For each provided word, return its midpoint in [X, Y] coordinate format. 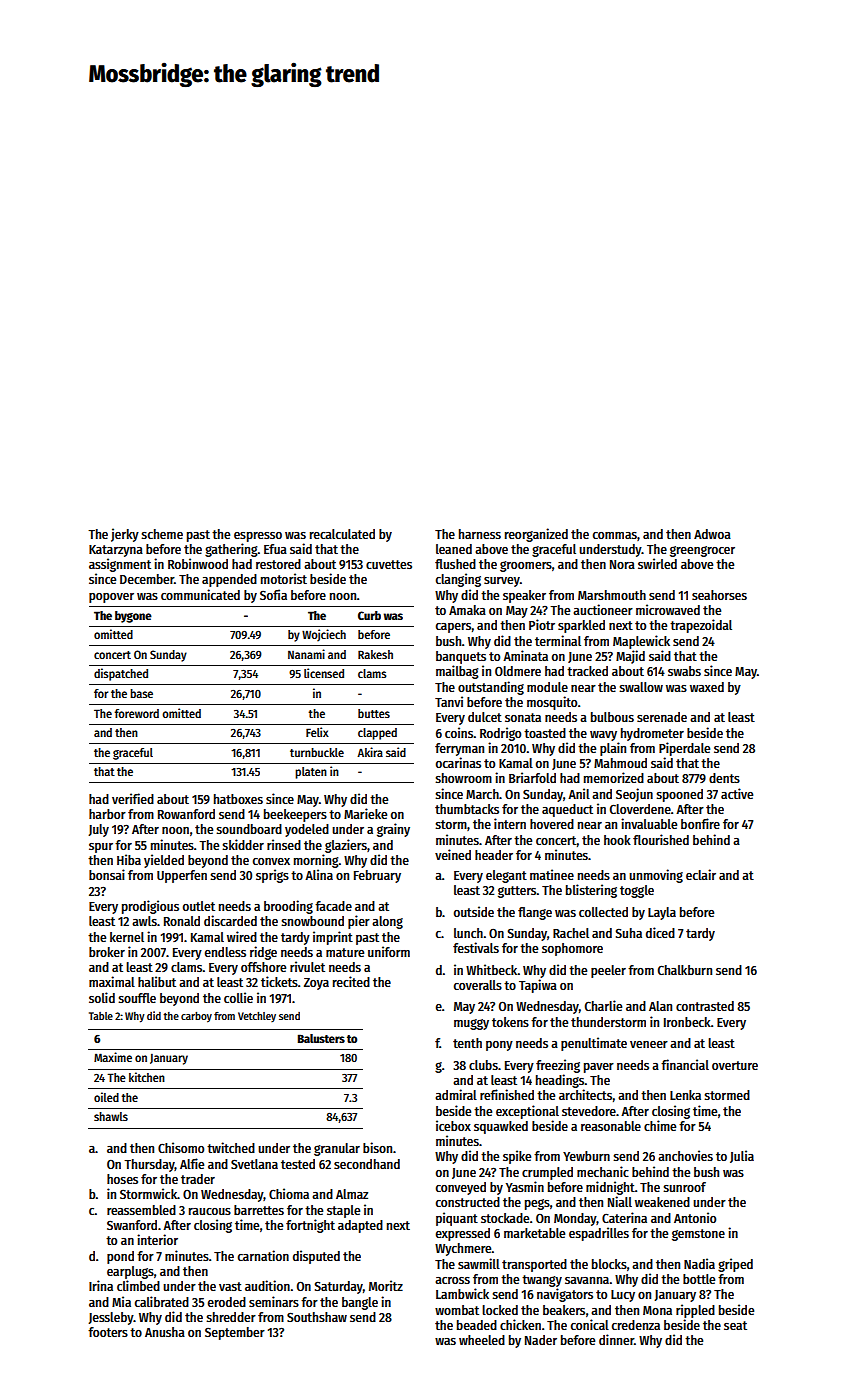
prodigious [150, 907]
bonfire [700, 823]
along [387, 922]
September [235, 1333]
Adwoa [712, 534]
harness [480, 534]
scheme [162, 534]
